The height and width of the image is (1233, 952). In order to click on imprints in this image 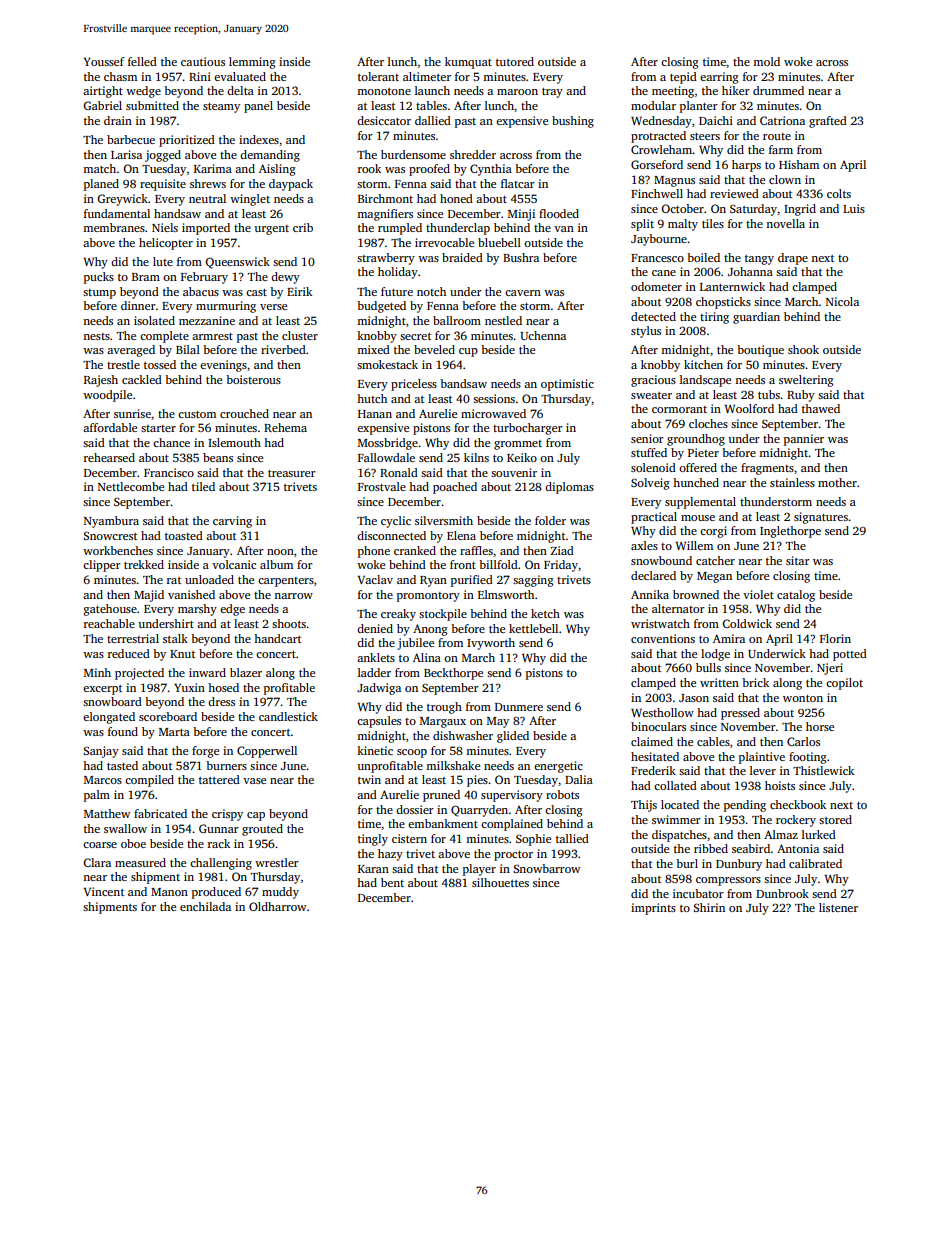, I will do `click(653, 909)`.
